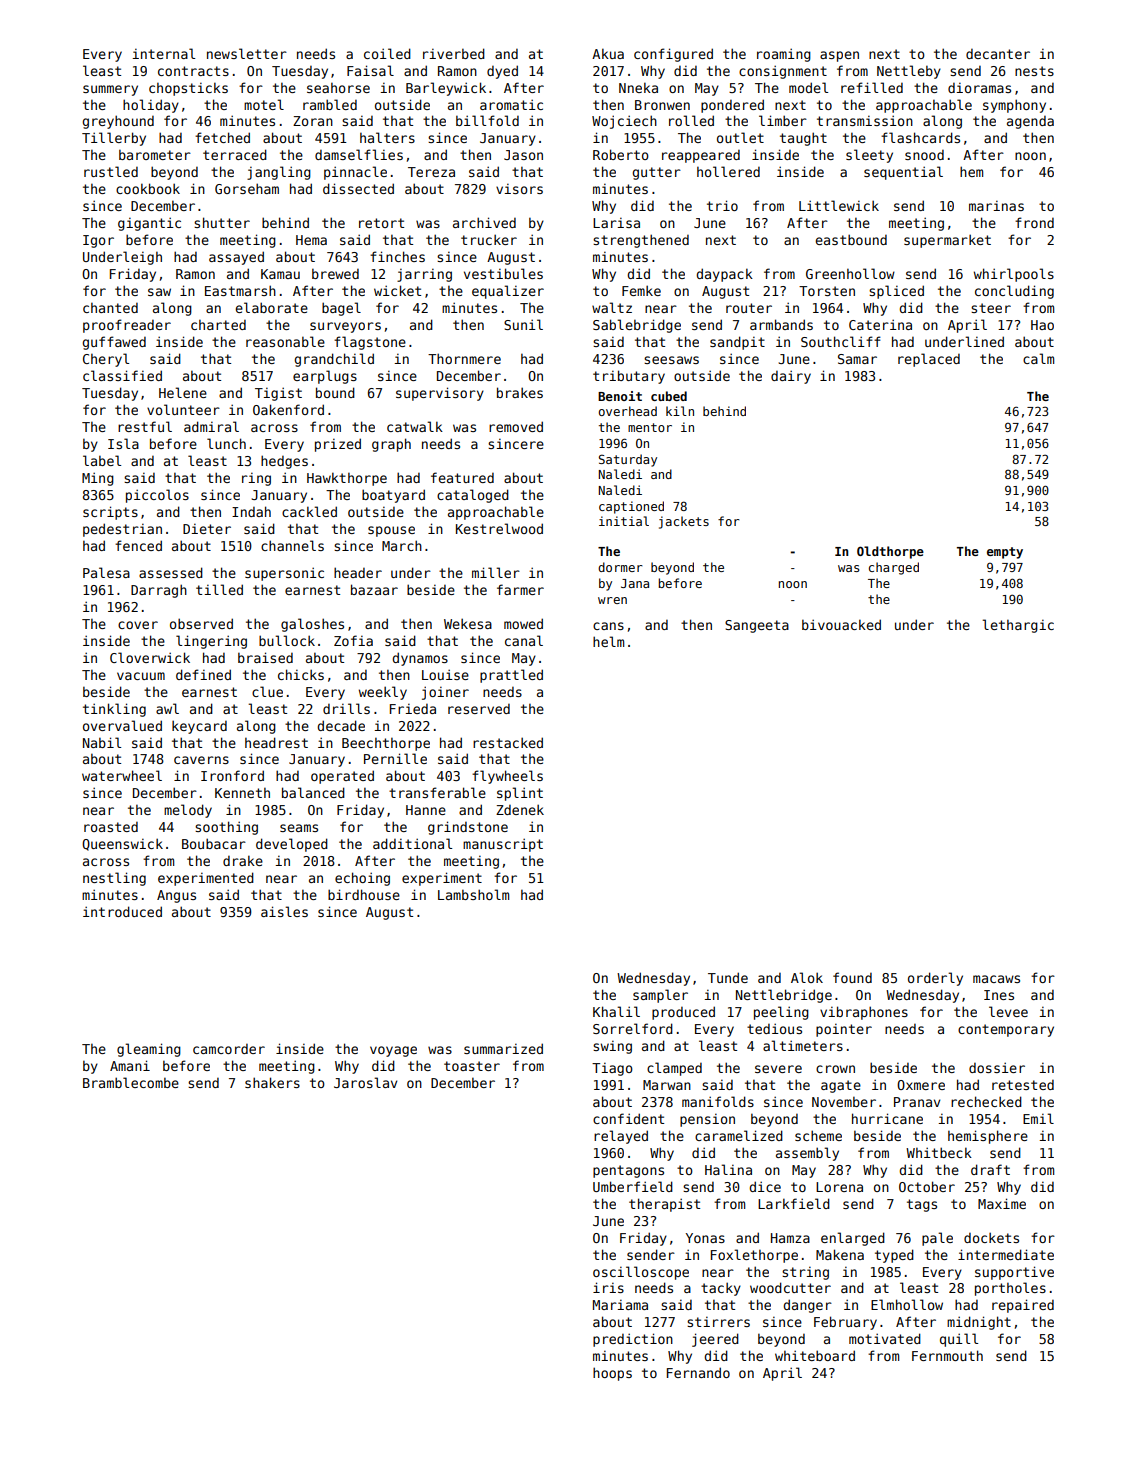 The height and width of the screenshot is (1471, 1137). I want to click on configured, so click(673, 55).
